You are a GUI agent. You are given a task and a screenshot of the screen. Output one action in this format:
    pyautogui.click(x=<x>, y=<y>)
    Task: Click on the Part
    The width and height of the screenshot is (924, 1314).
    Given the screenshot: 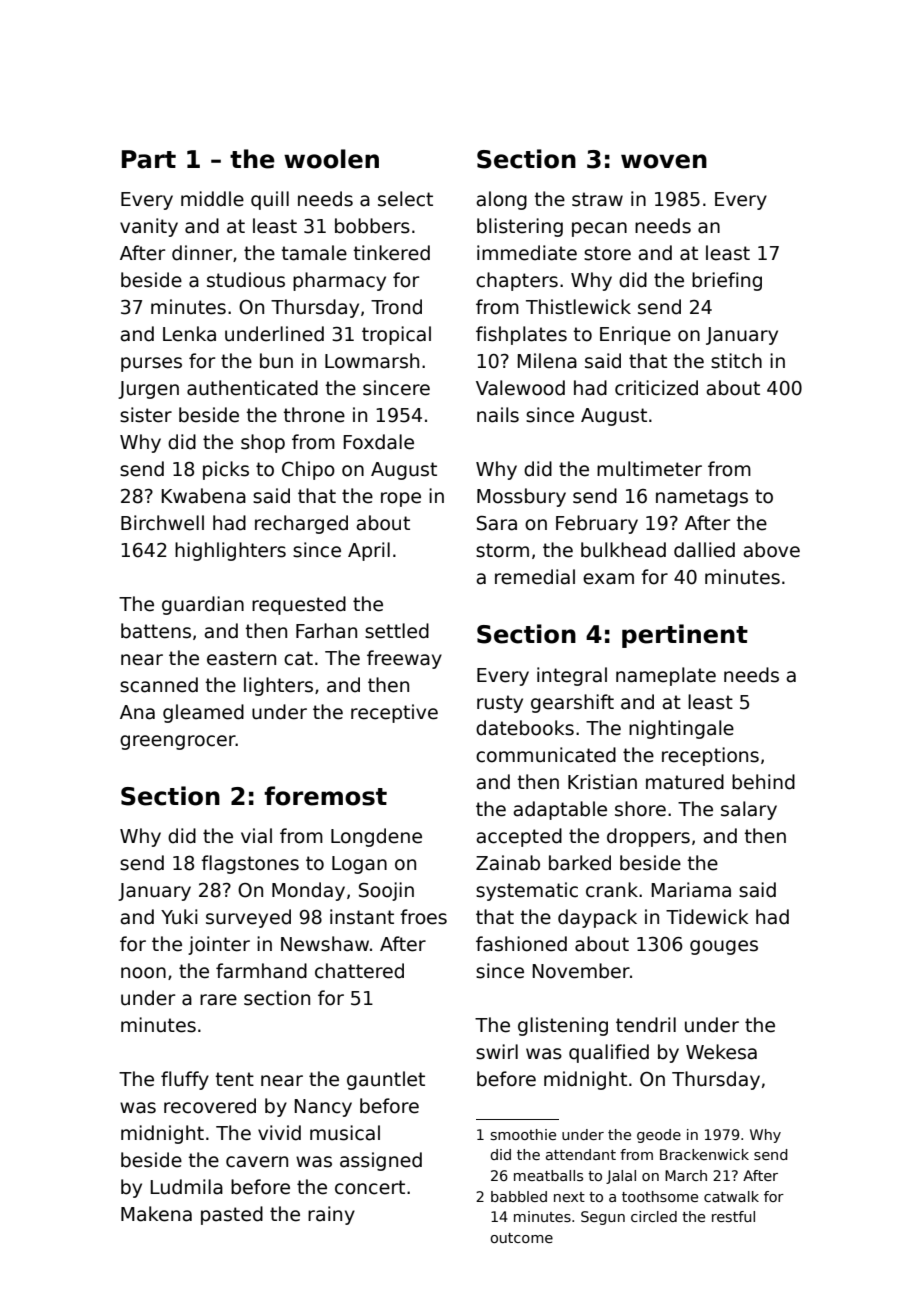 What is the action you would take?
    pyautogui.click(x=149, y=159)
